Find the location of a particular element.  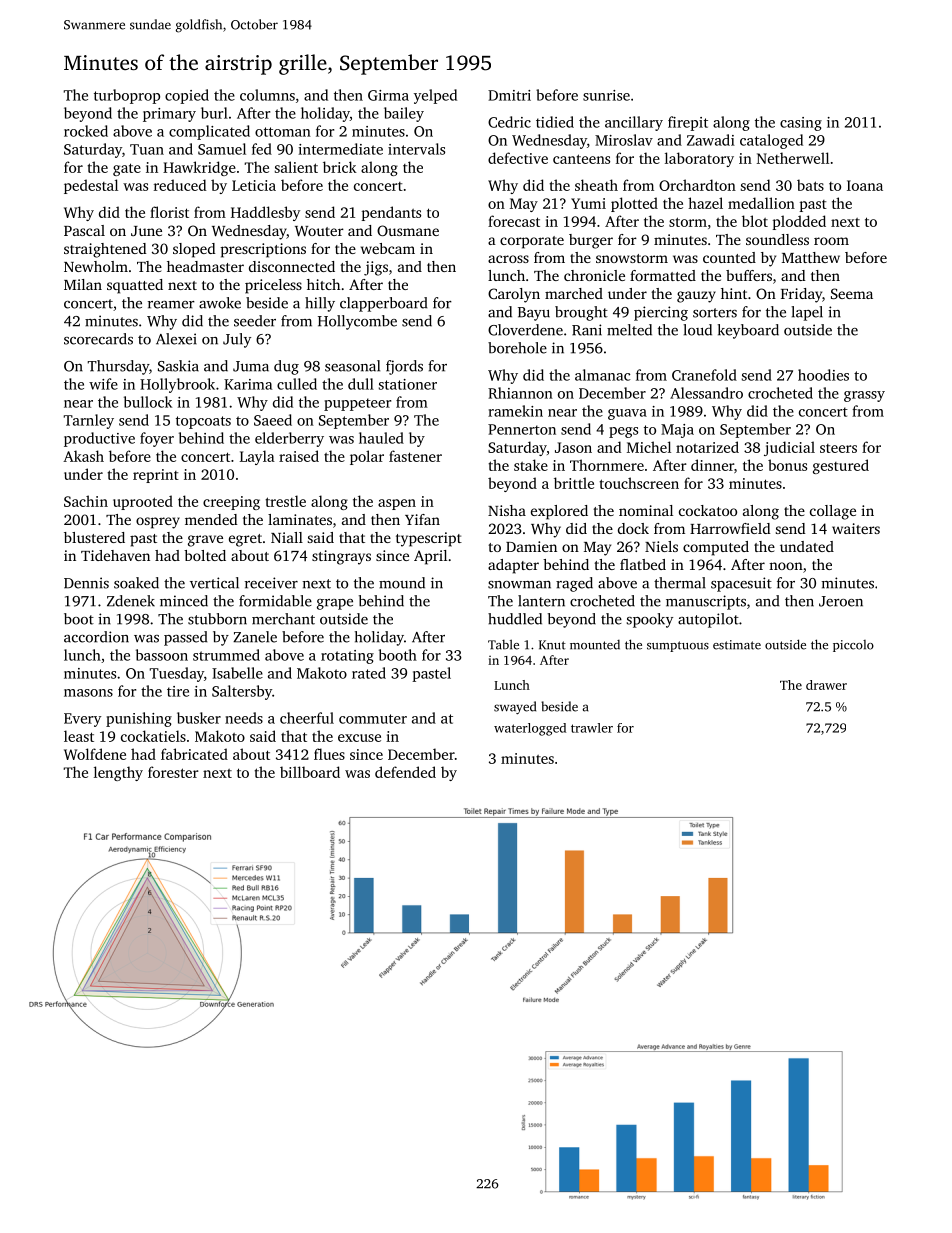

Seema is located at coordinates (852, 293).
